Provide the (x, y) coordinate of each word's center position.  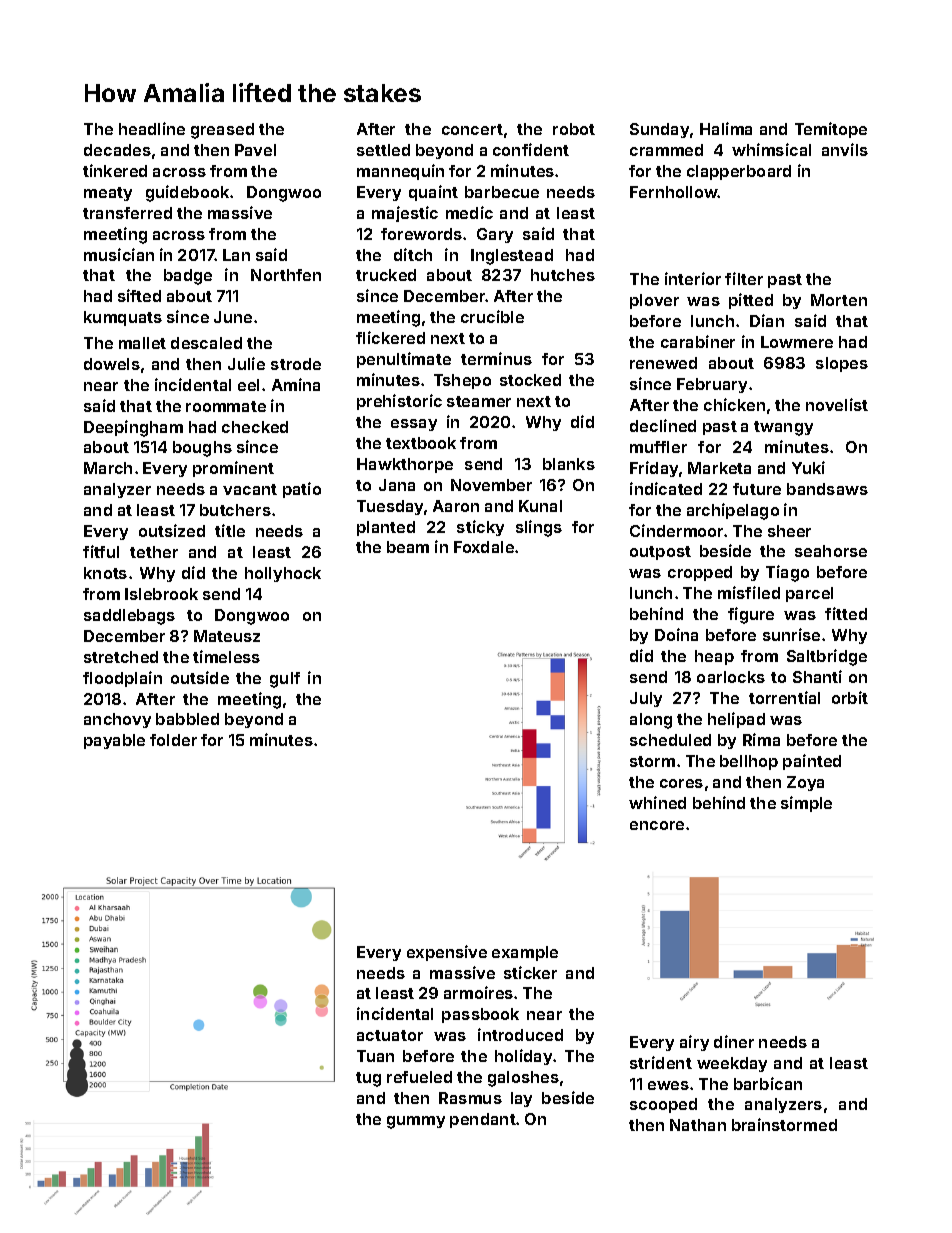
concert (472, 129)
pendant (483, 1120)
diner (734, 1041)
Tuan (375, 1056)
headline (152, 128)
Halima (726, 128)
